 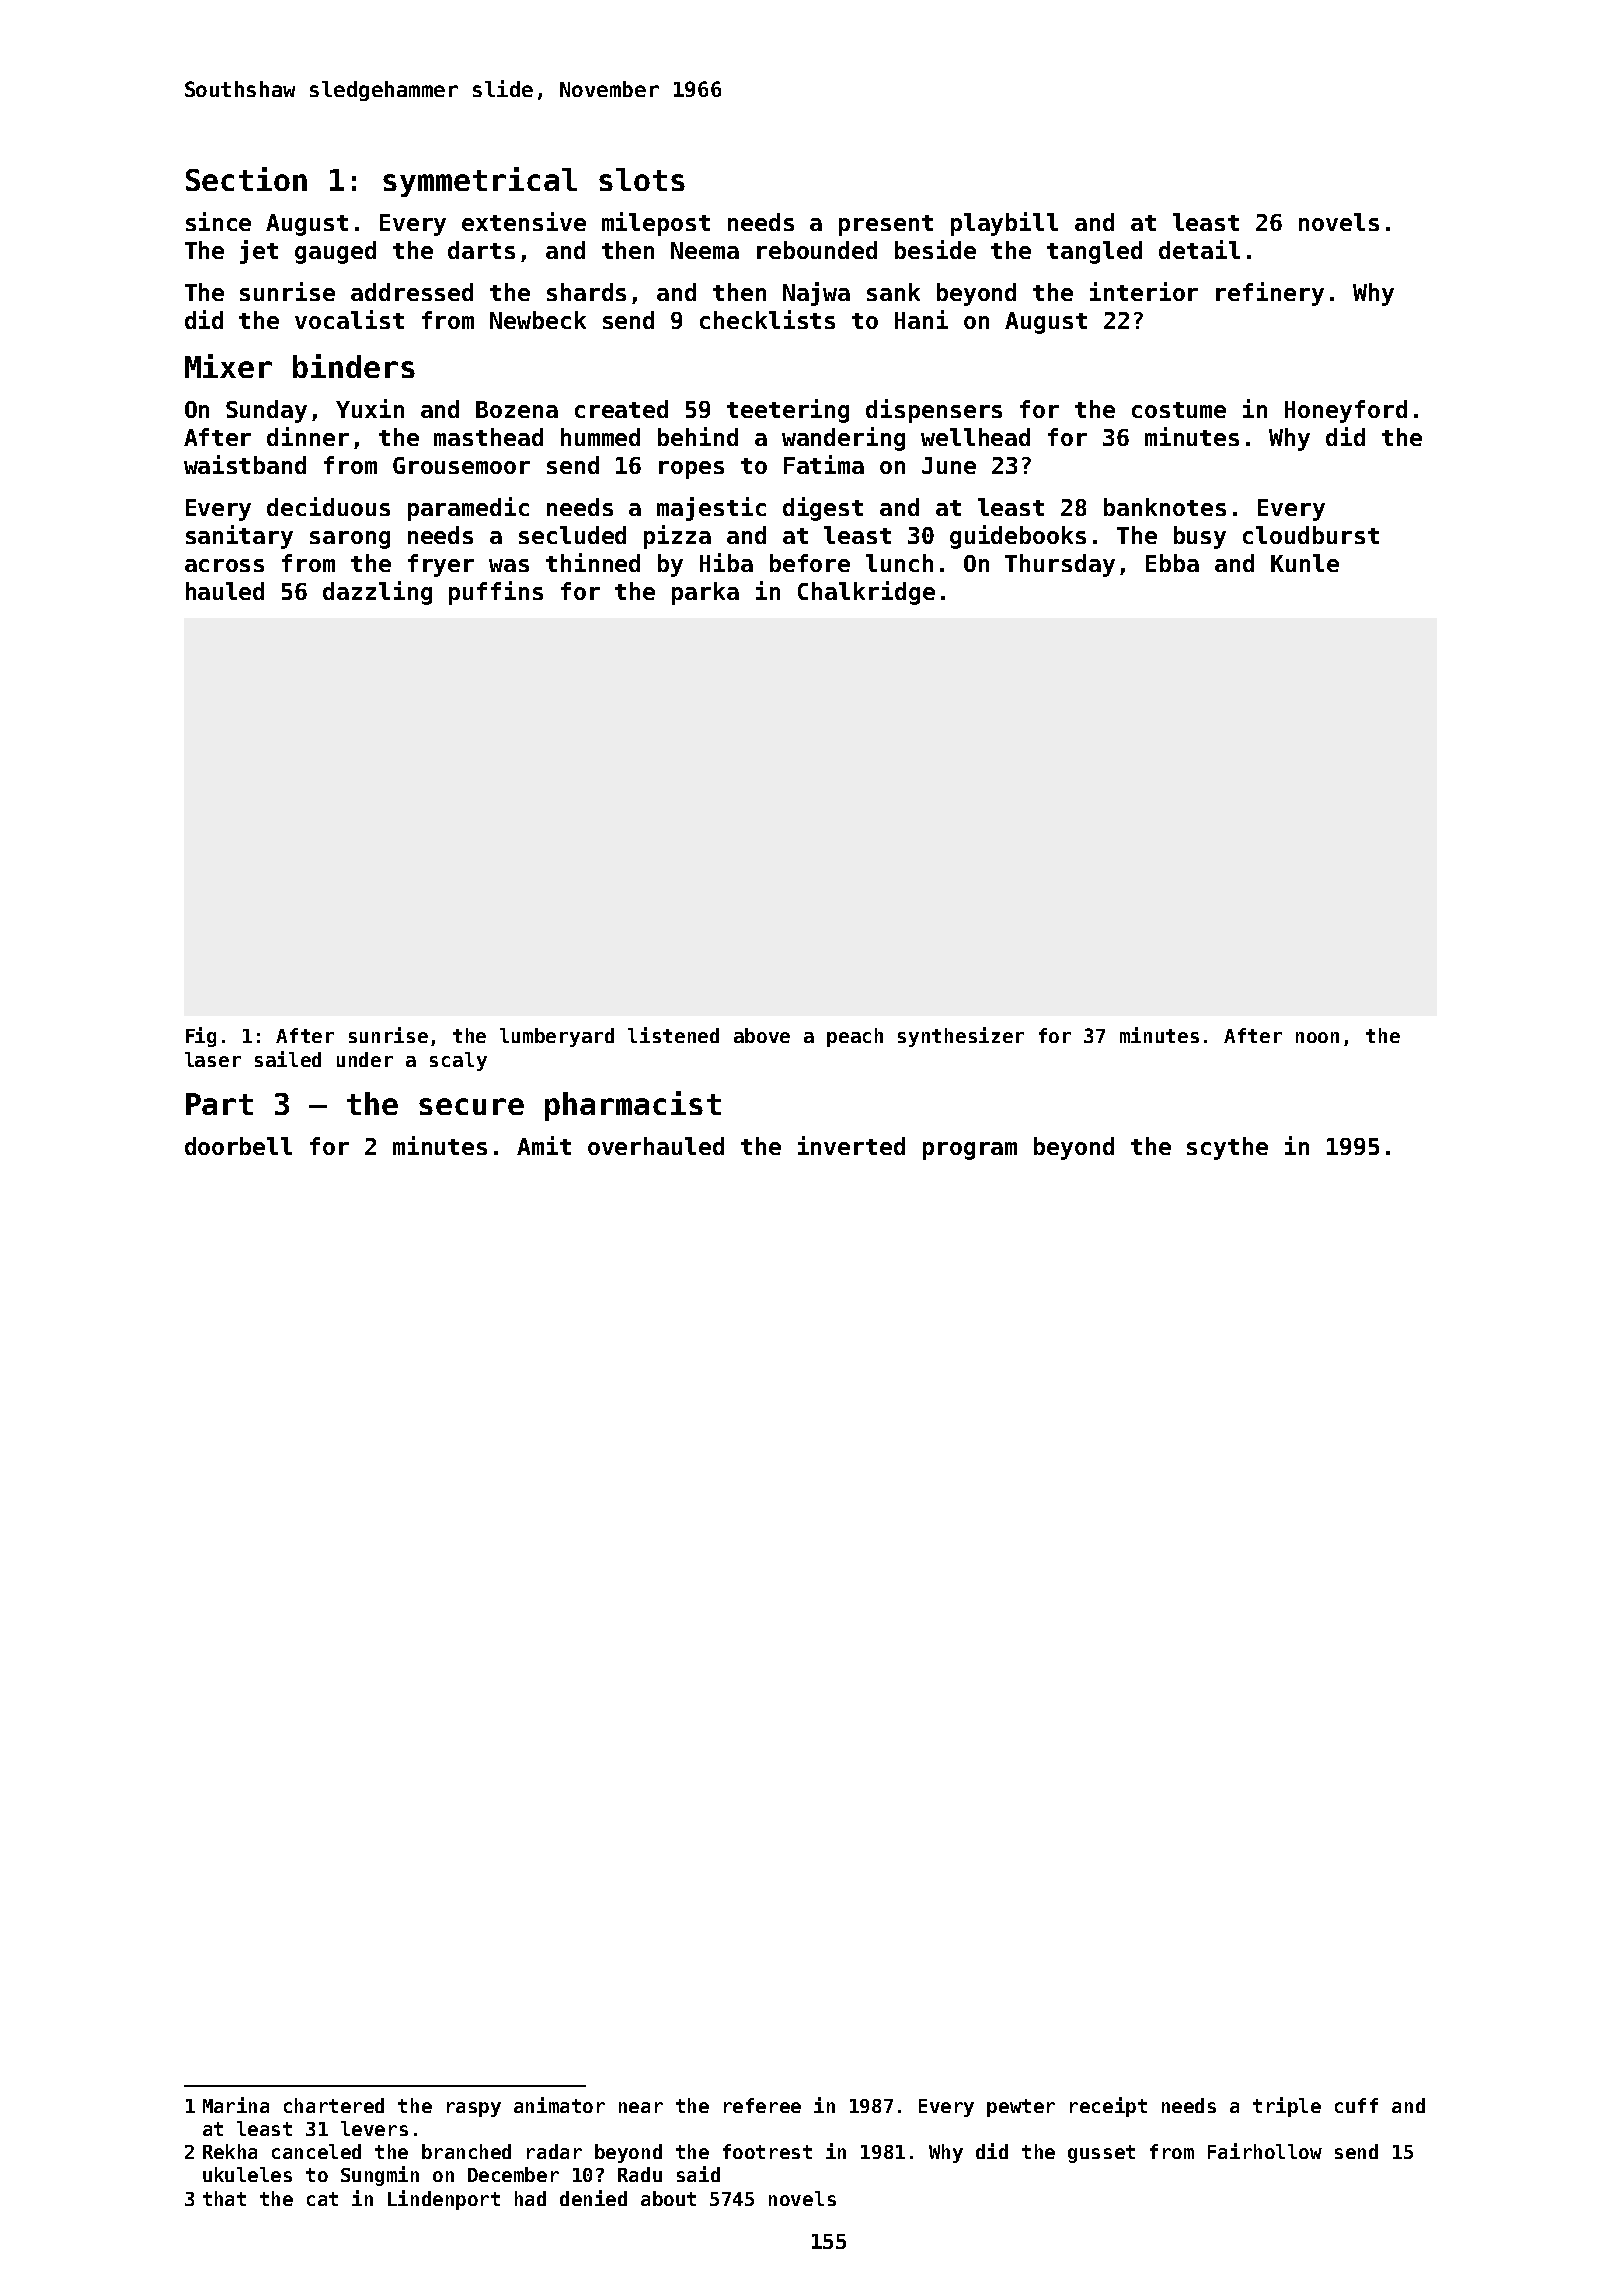 What do you see at coordinates (586, 292) in the screenshot?
I see `shards` at bounding box center [586, 292].
